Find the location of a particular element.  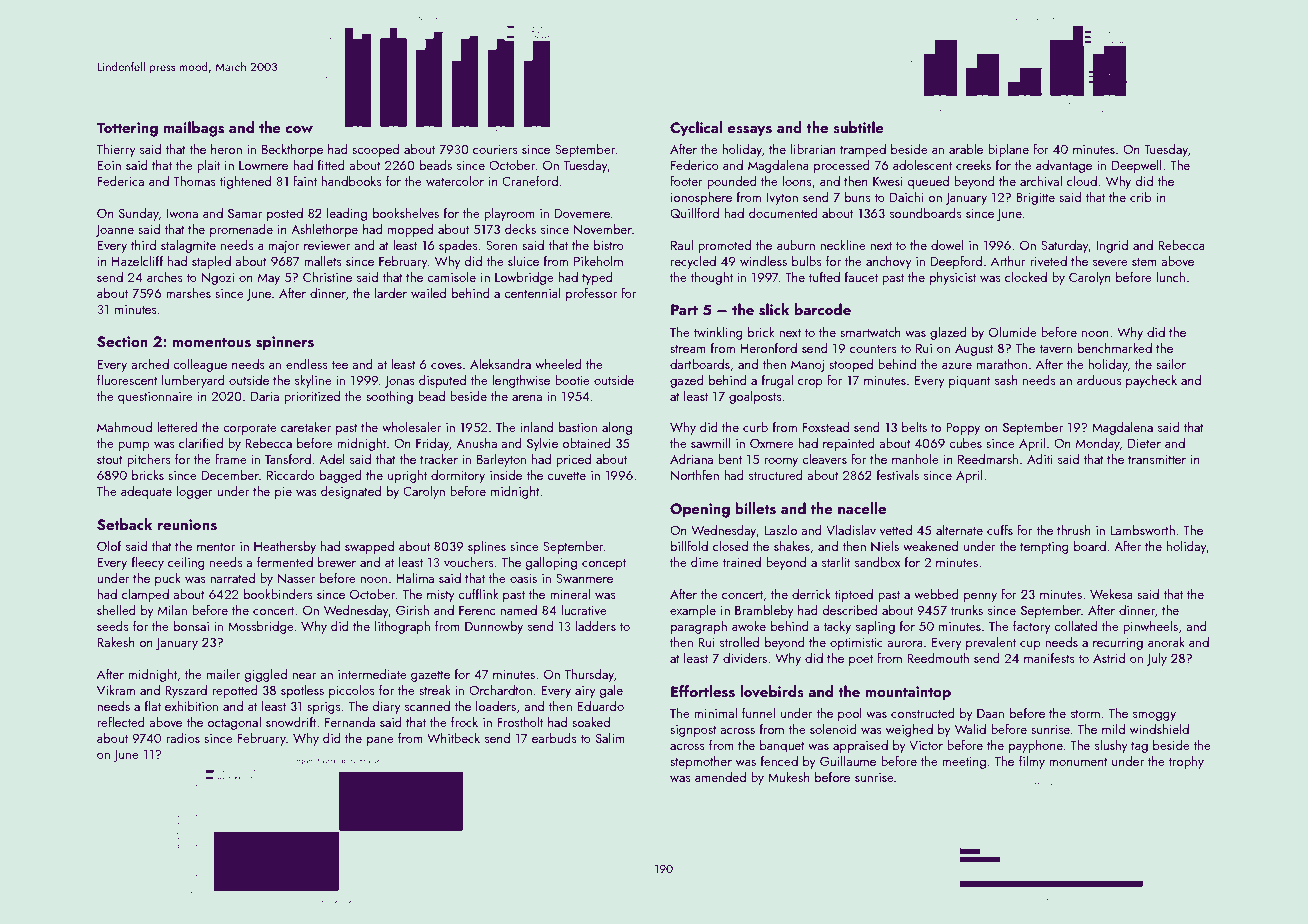

Beckthorpe is located at coordinates (292, 150).
